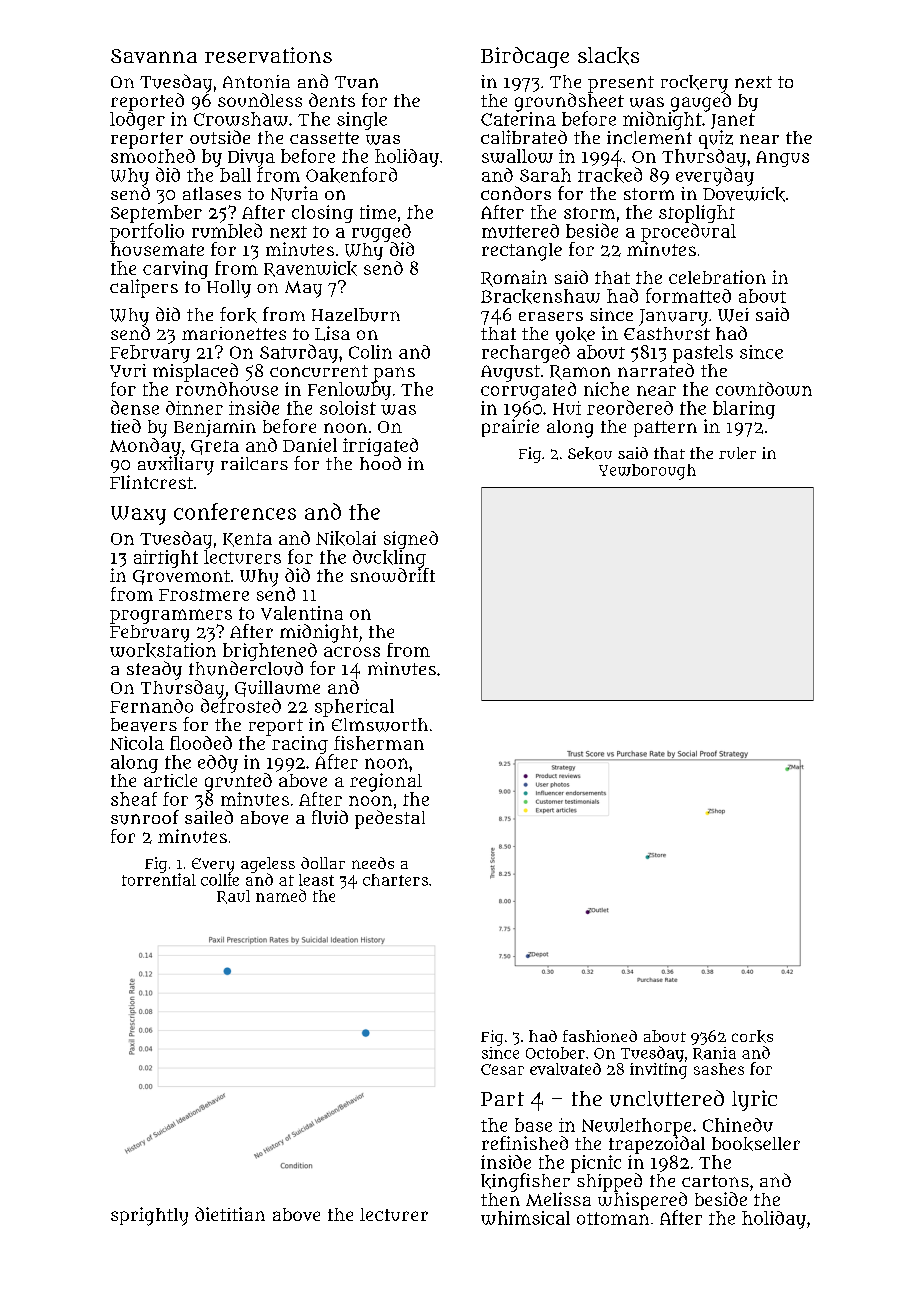  What do you see at coordinates (694, 84) in the image?
I see `rockery` at bounding box center [694, 84].
